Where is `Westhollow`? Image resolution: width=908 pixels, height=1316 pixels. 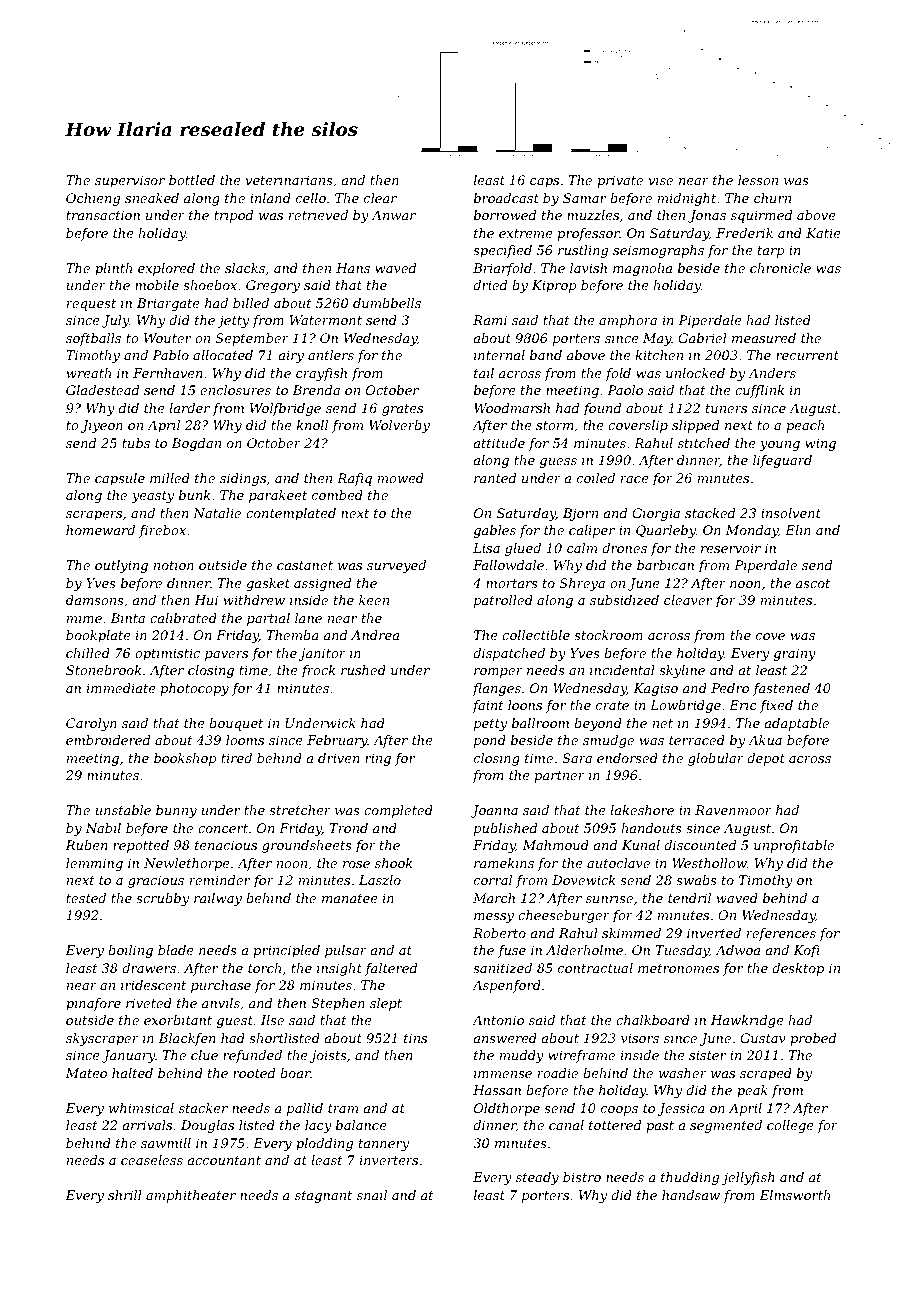 Westhollow is located at coordinates (709, 863).
